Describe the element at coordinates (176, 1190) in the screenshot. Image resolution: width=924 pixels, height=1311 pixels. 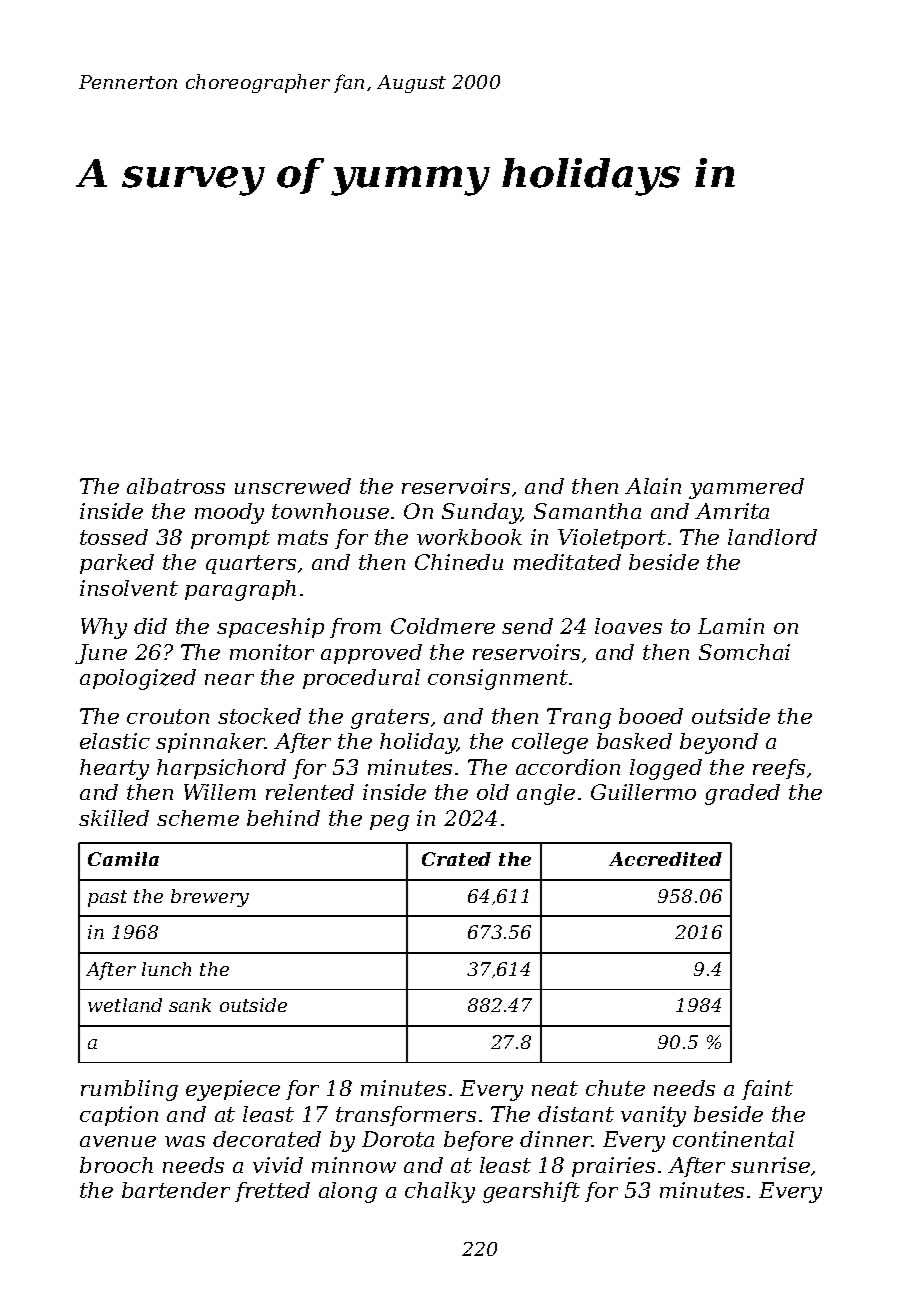
I see `bartender` at that location.
